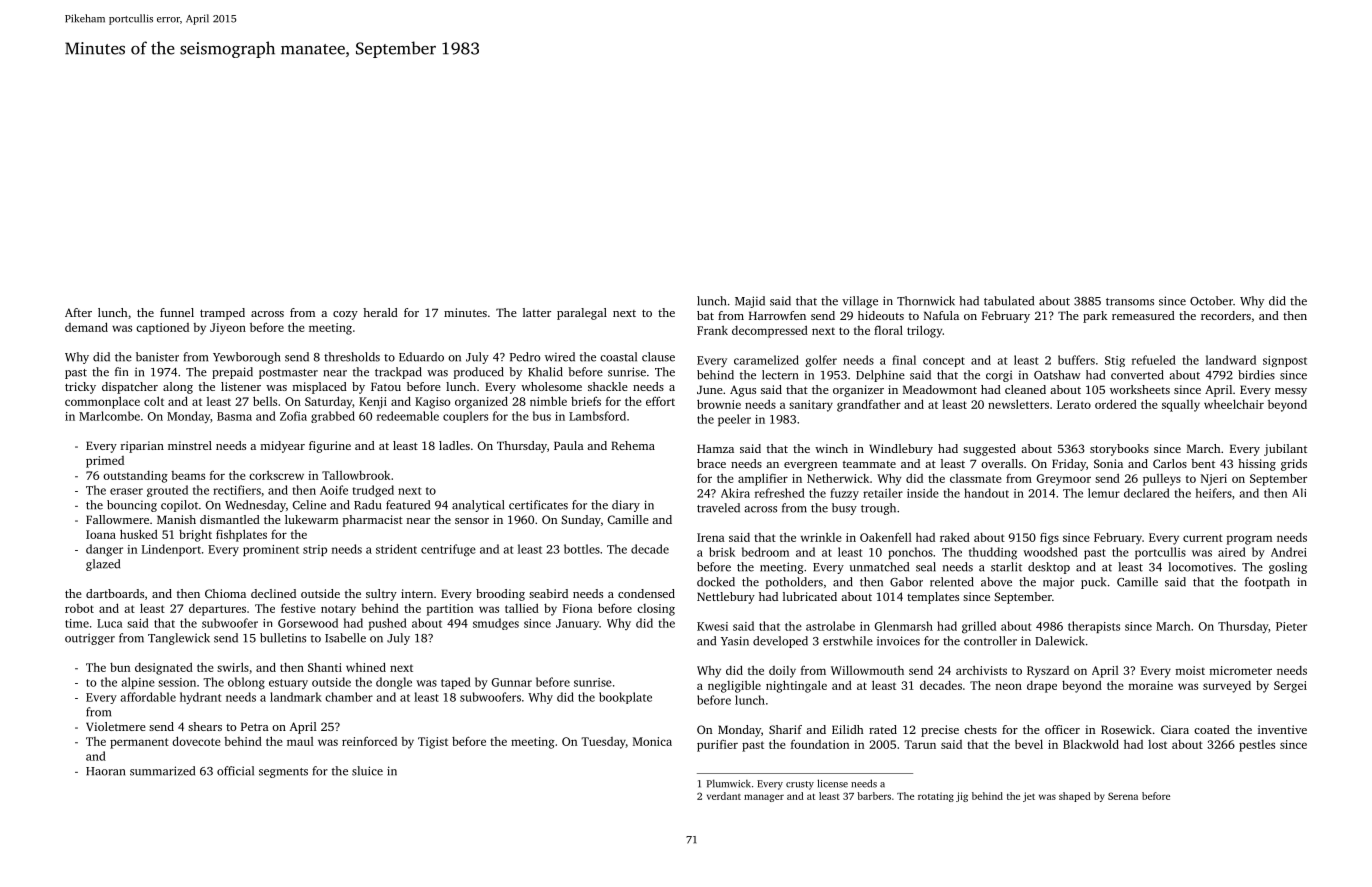 The image size is (1372, 887). I want to click on pharmacist, so click(373, 521).
